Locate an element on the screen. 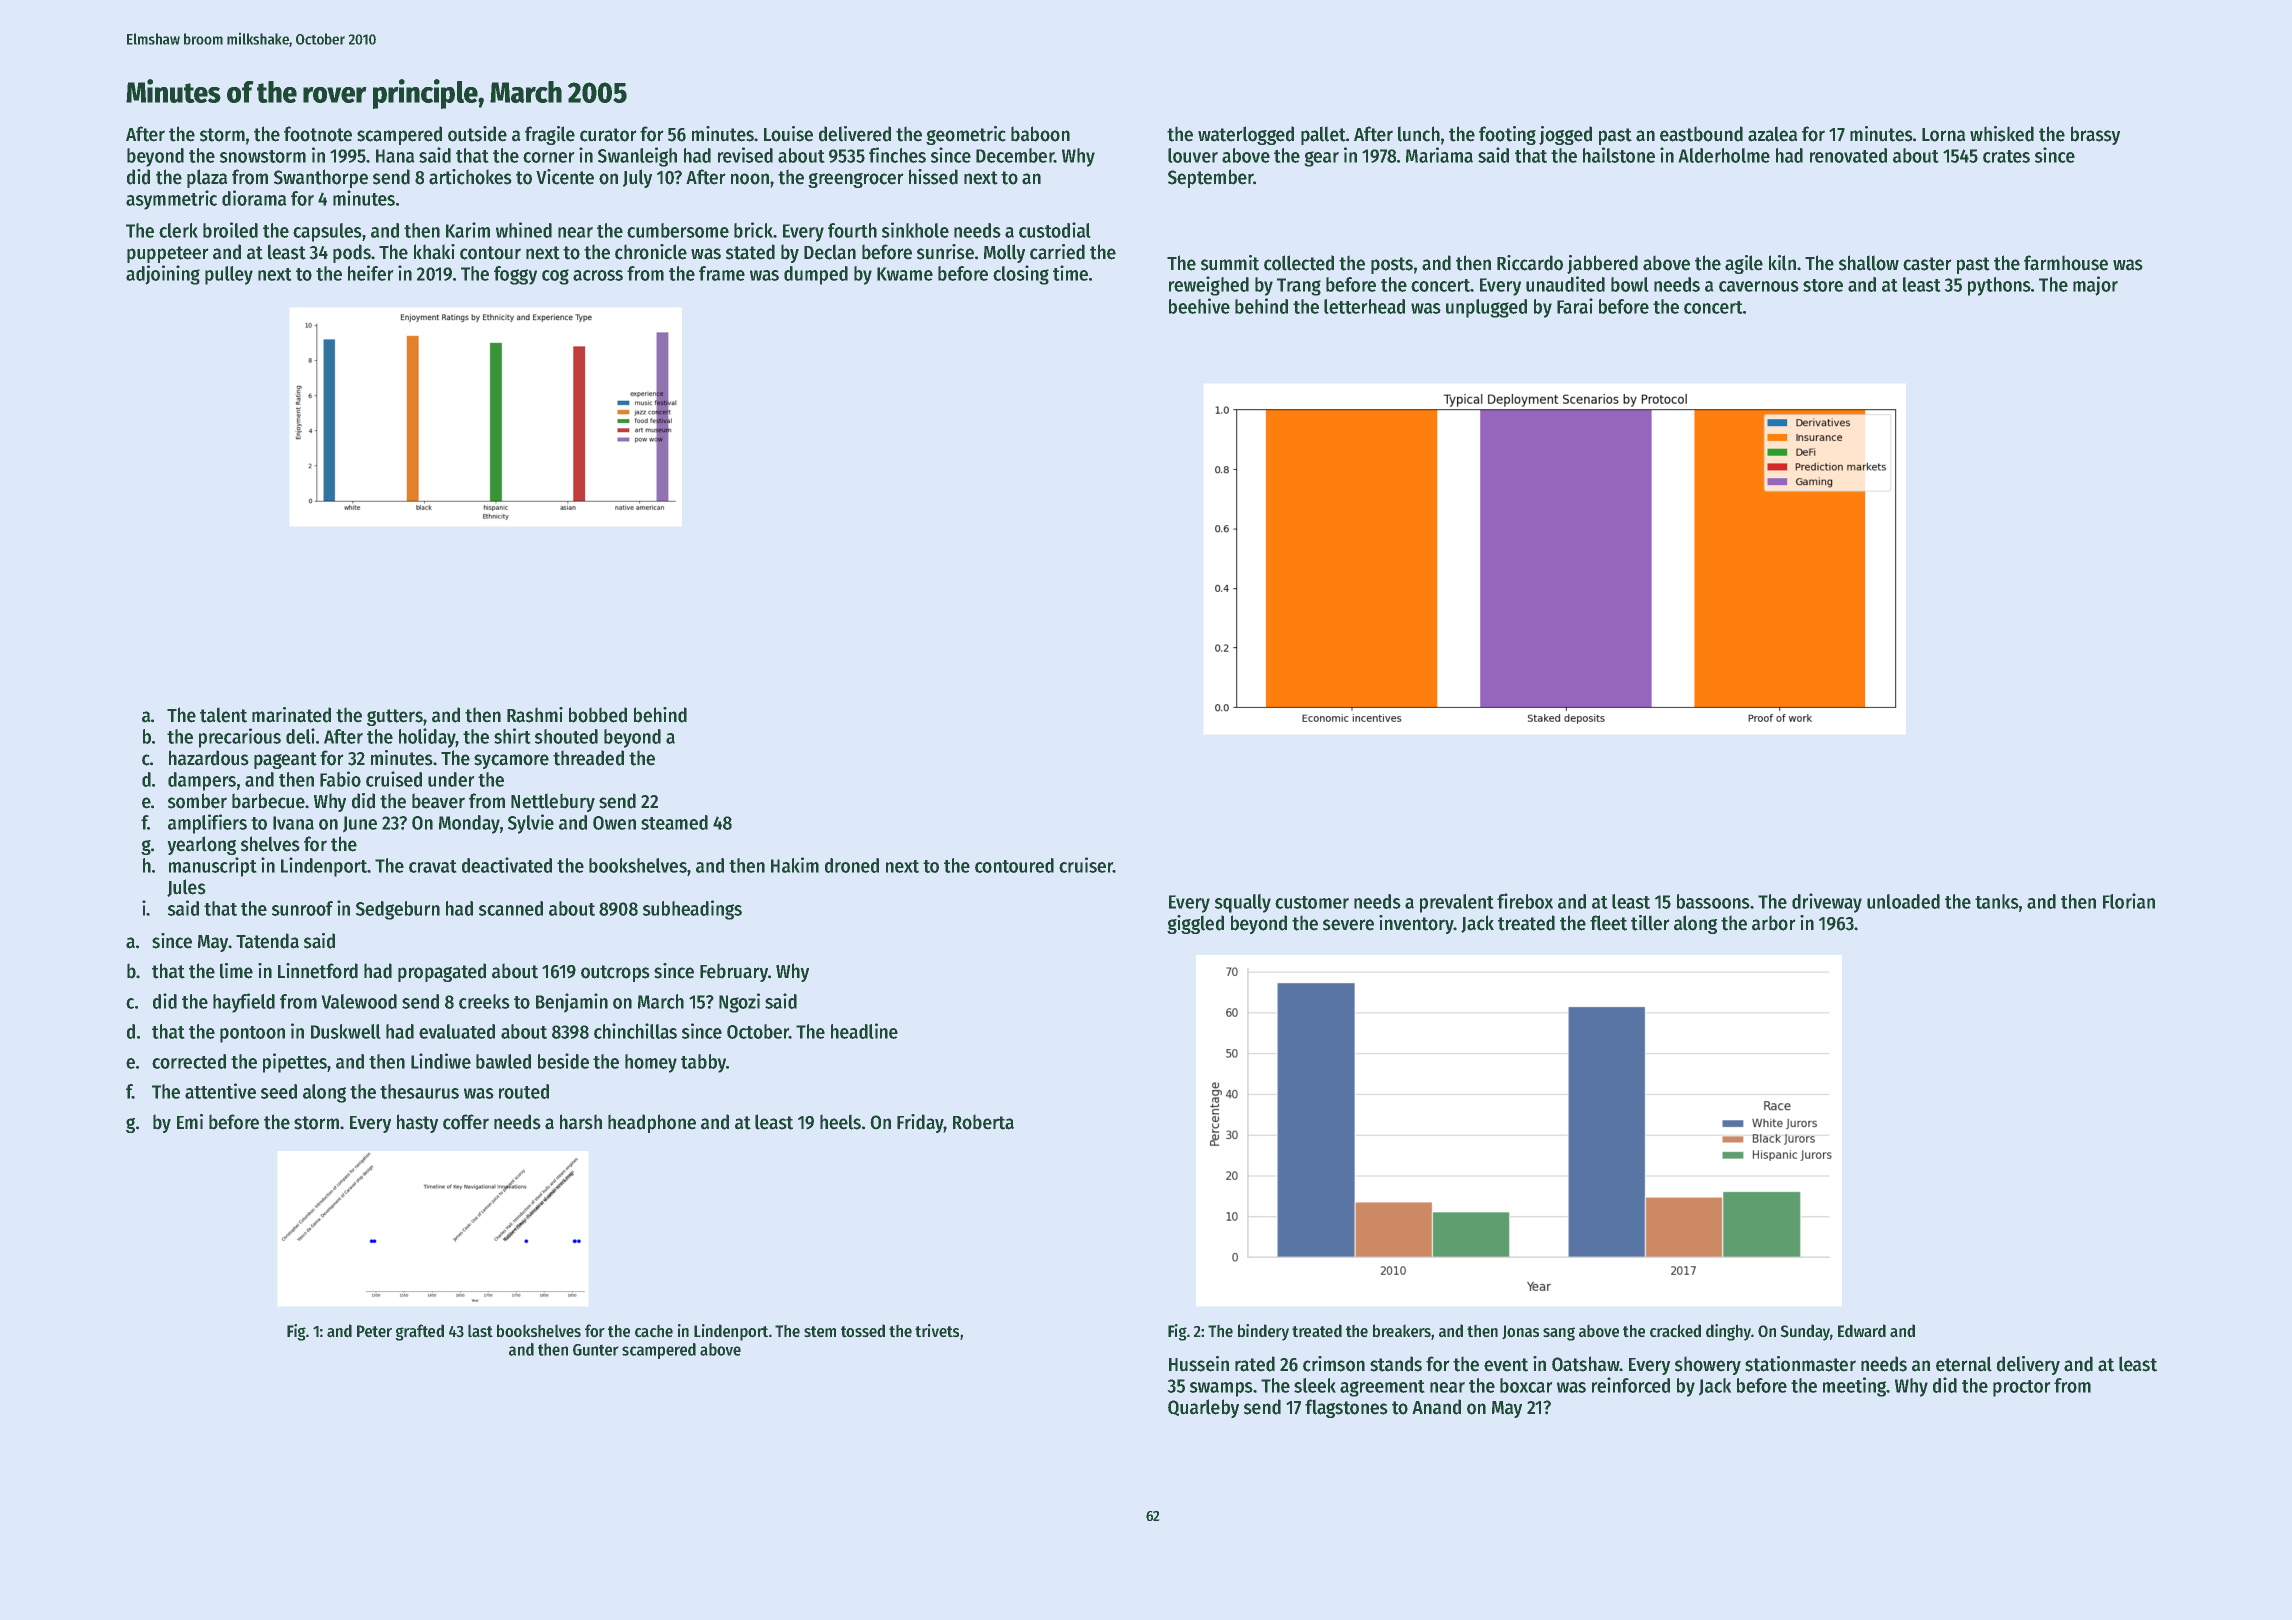 Image resolution: width=2292 pixels, height=1620 pixels. footnote is located at coordinates (318, 134).
